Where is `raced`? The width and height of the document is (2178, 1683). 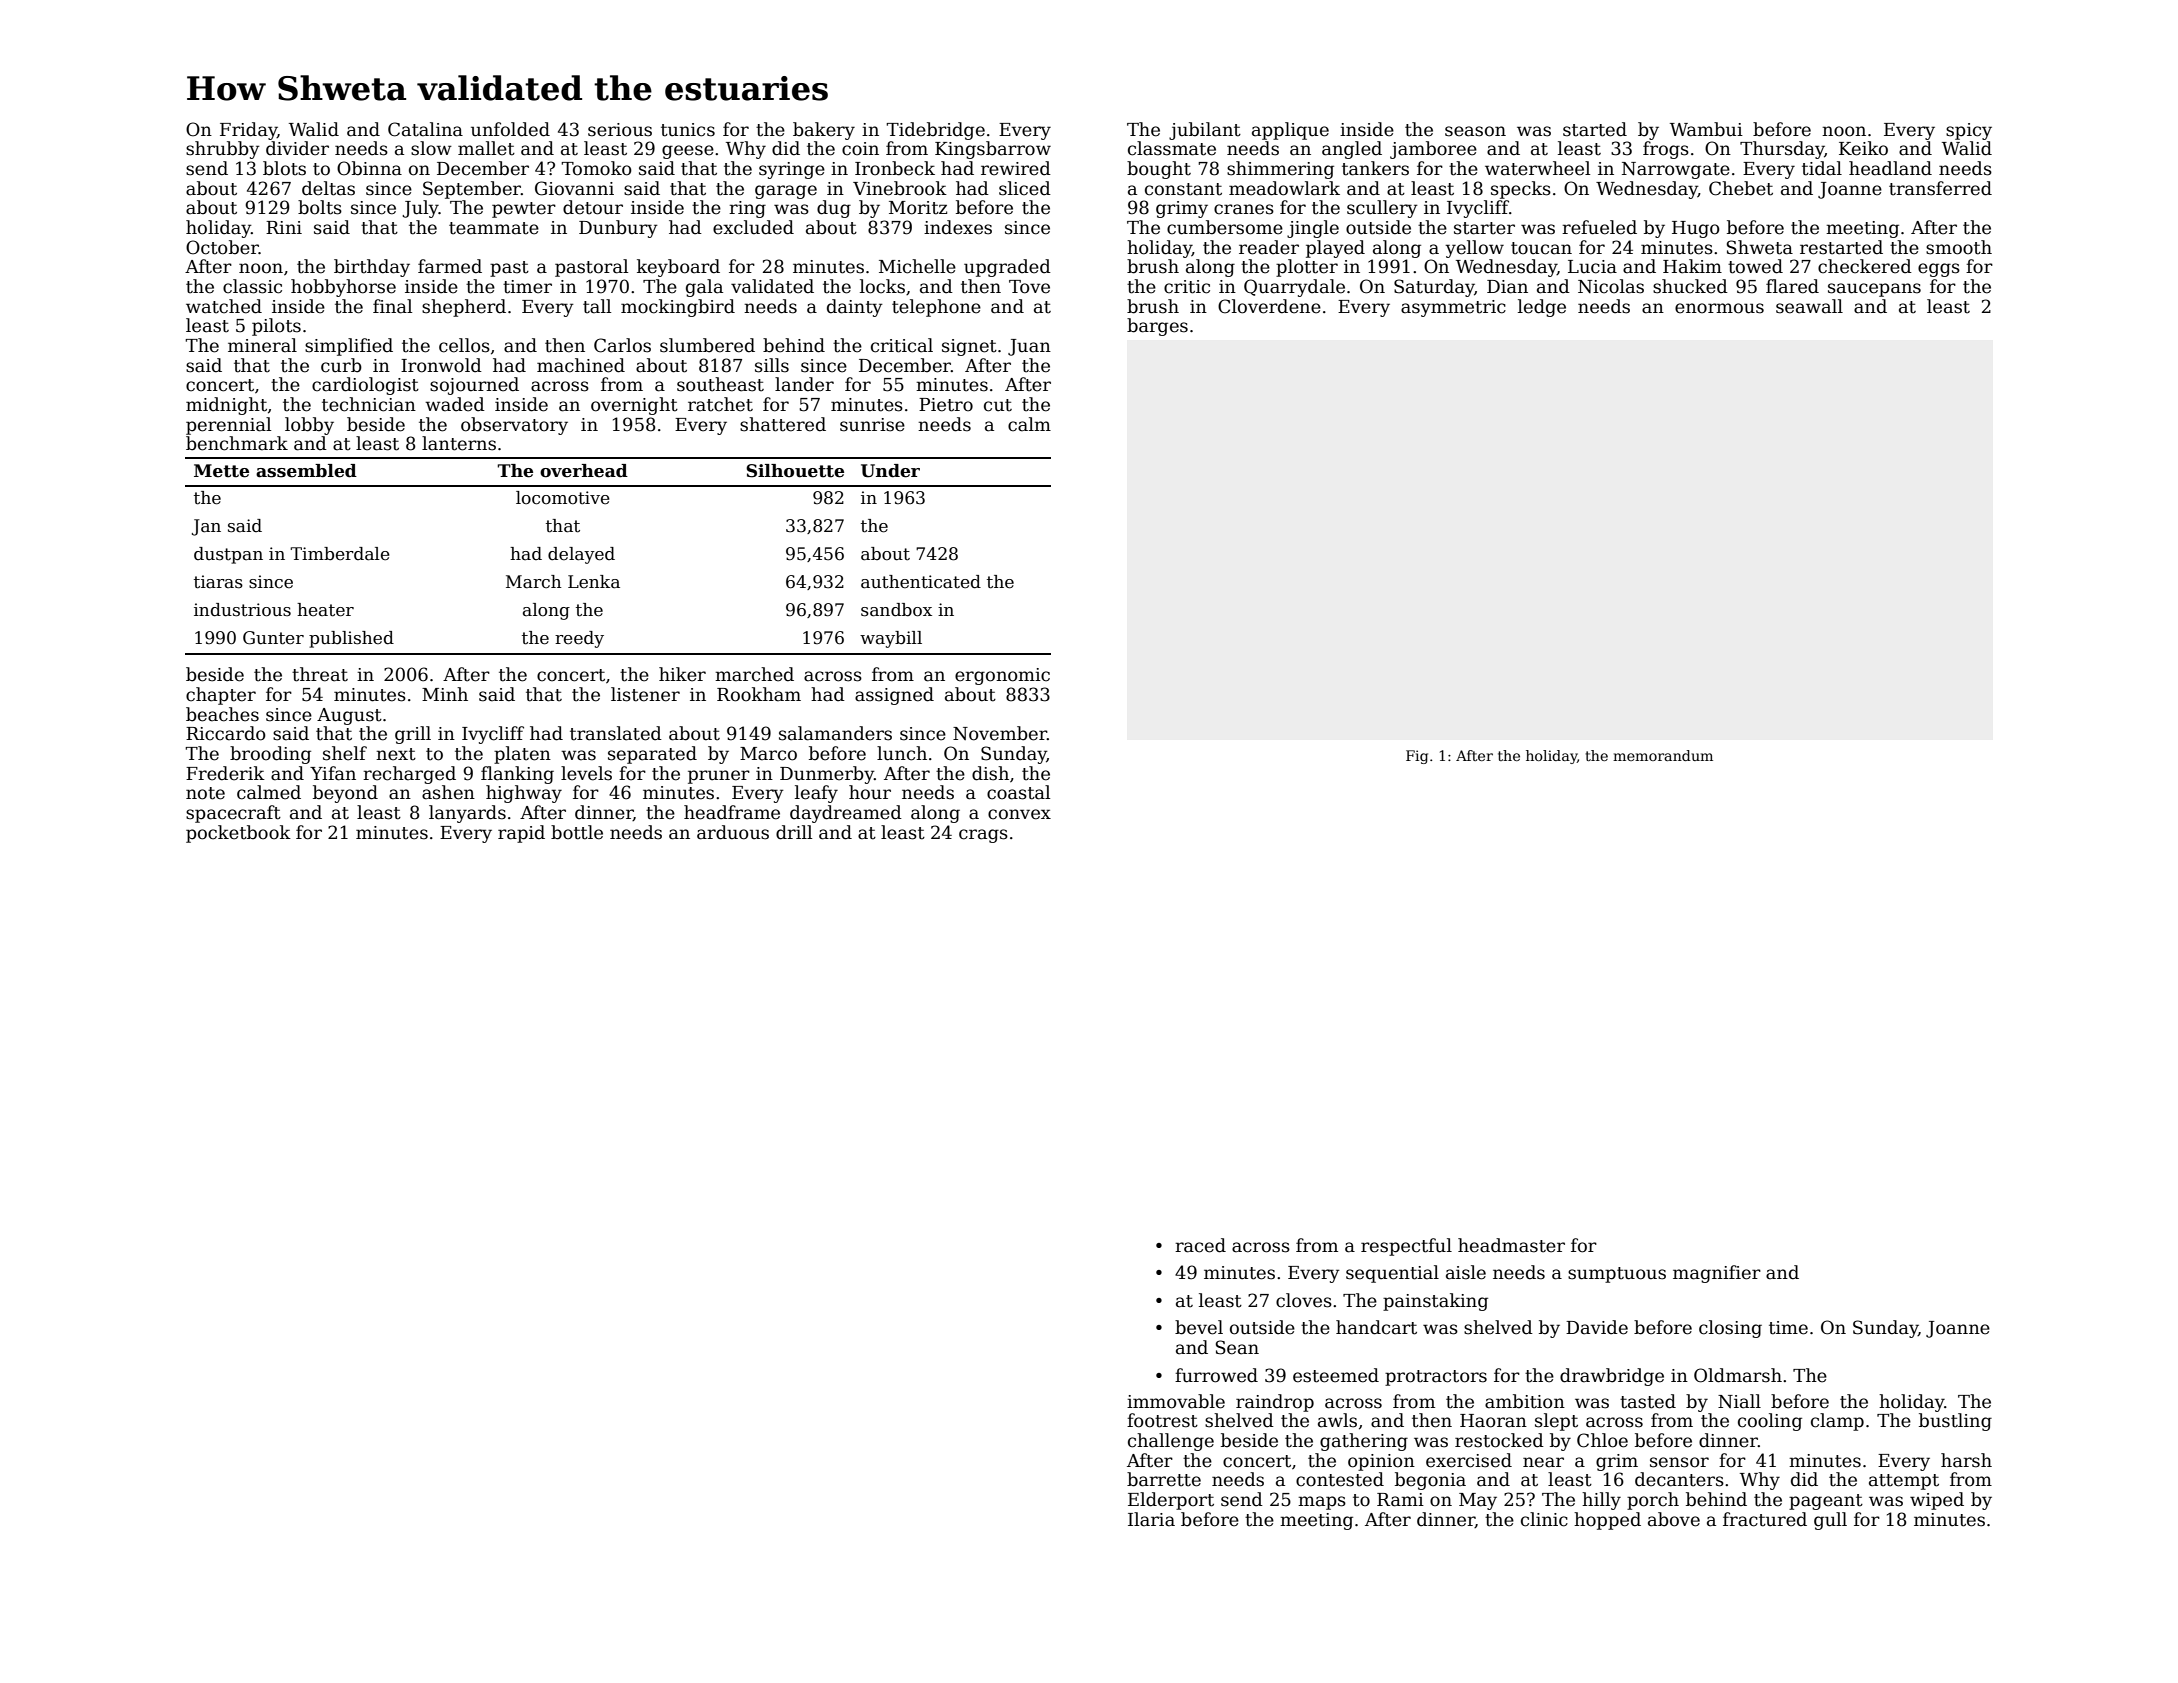
raced is located at coordinates (1200, 1245).
